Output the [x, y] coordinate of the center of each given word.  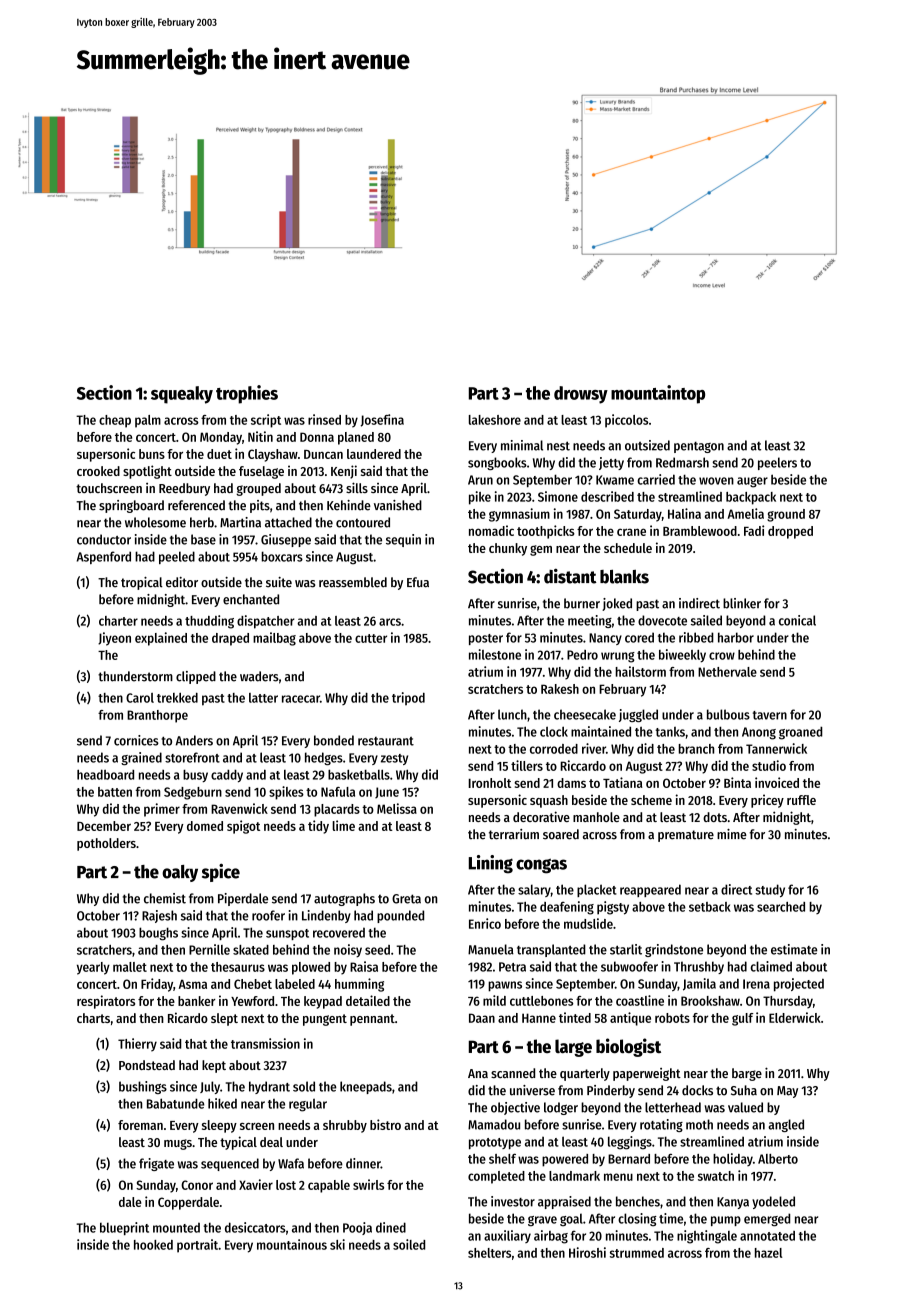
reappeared [650, 890]
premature [686, 836]
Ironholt [489, 783]
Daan [482, 1018]
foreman [140, 1125]
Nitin [260, 436]
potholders [106, 844]
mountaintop [658, 394]
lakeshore [495, 420]
